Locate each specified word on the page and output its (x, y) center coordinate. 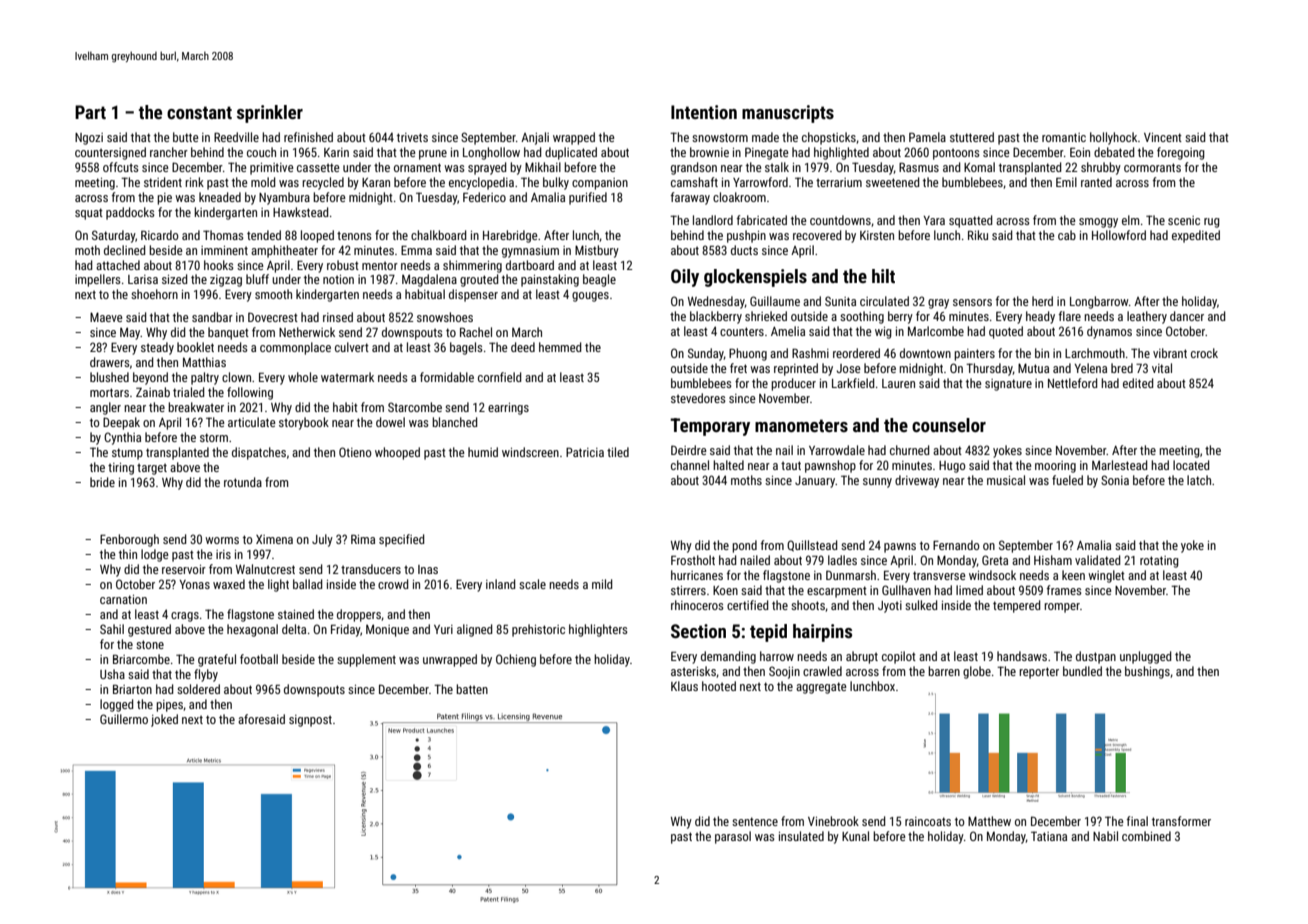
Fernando (956, 545)
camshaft (694, 182)
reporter (1039, 673)
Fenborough (129, 540)
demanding (728, 657)
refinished (308, 137)
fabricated (762, 220)
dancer (1187, 316)
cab (1067, 235)
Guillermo (124, 719)
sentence (755, 821)
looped (317, 236)
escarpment (837, 592)
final (1137, 821)
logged (117, 705)
